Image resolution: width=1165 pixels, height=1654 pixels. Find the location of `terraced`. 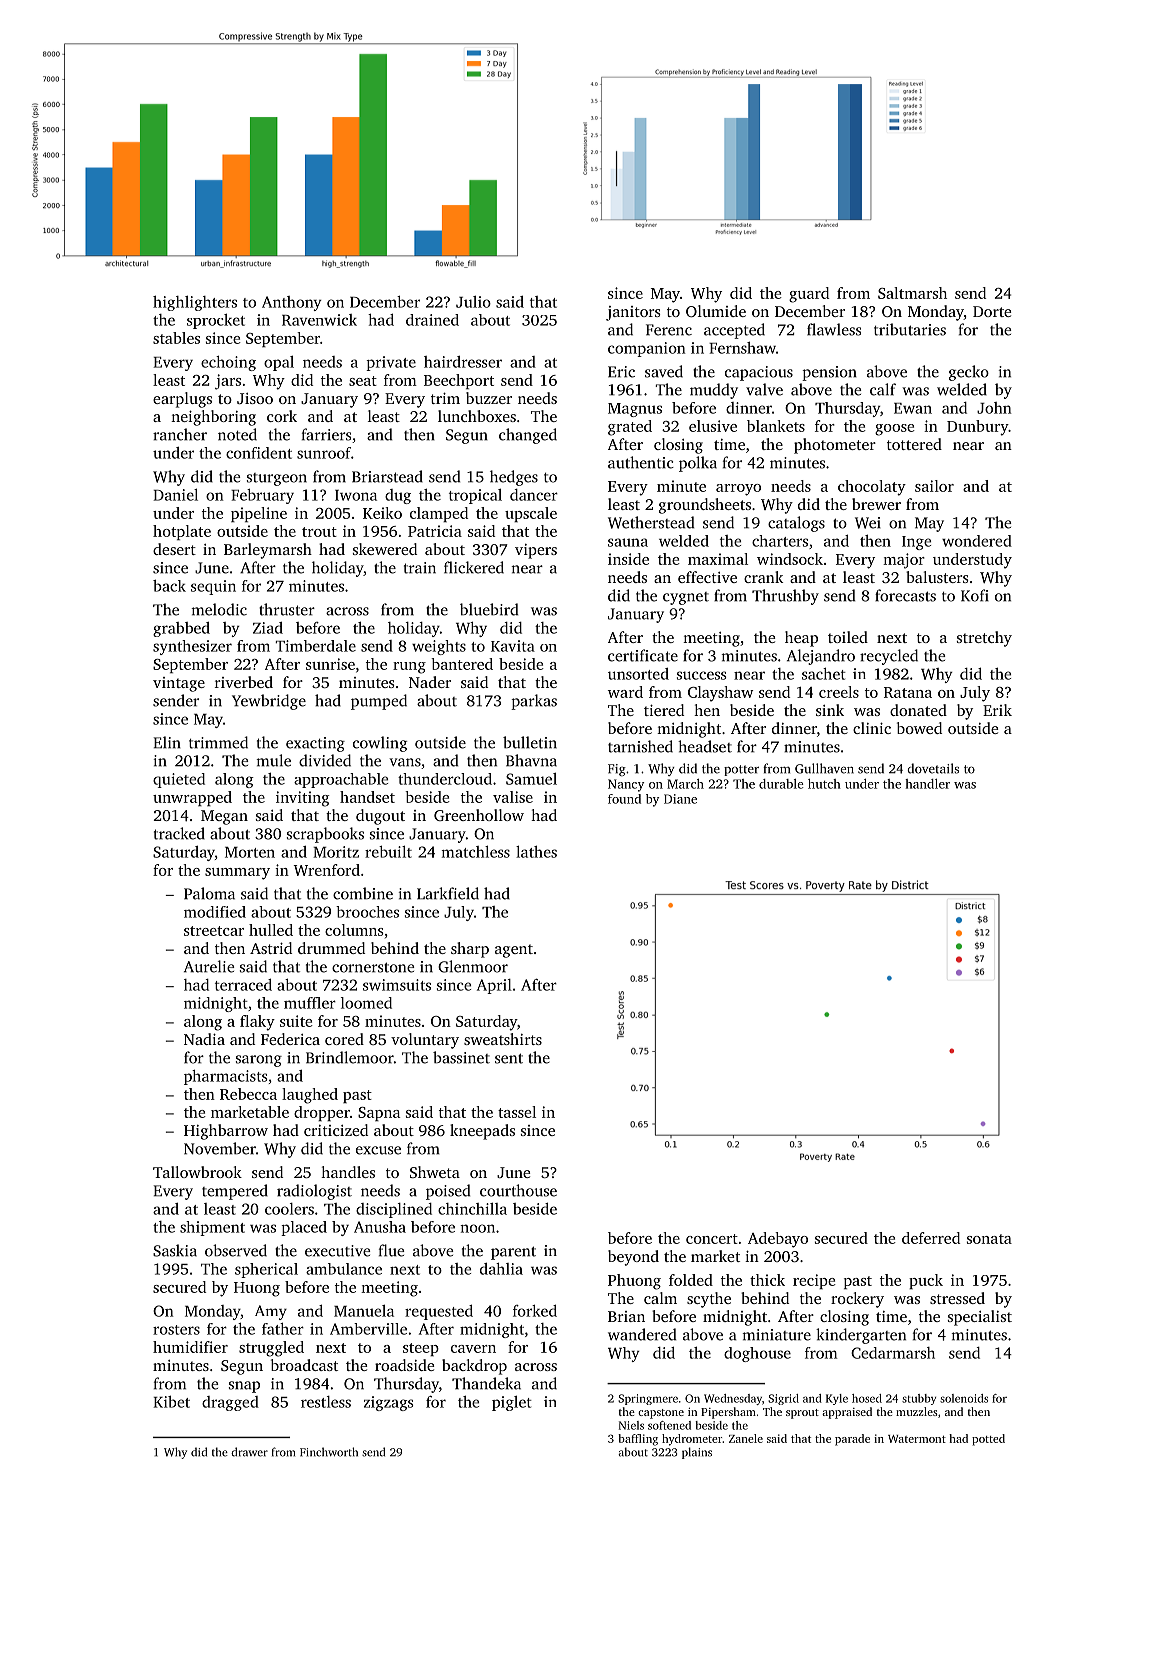

terraced is located at coordinates (243, 984).
